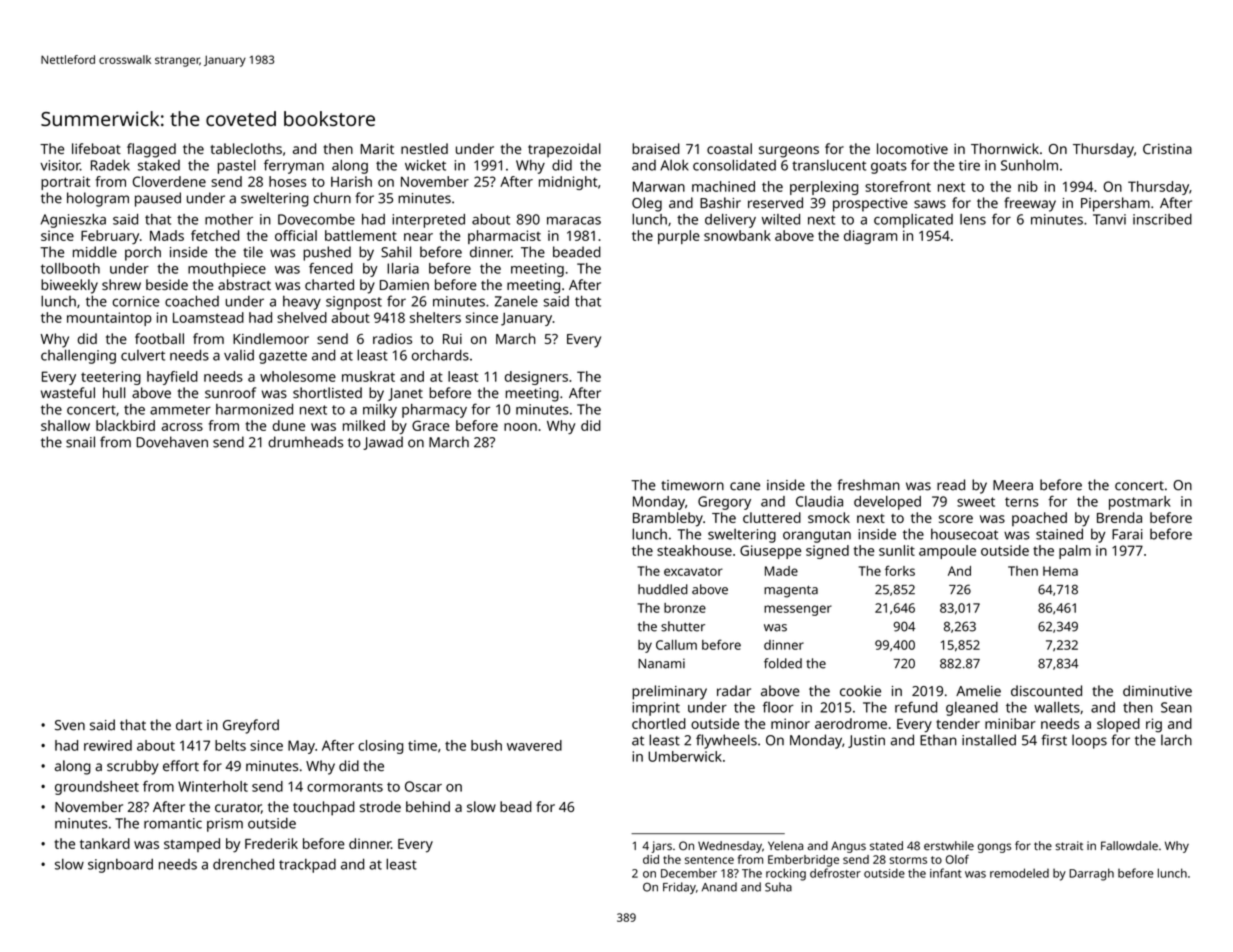  Describe the element at coordinates (870, 237) in the document. I see `diagram` at that location.
